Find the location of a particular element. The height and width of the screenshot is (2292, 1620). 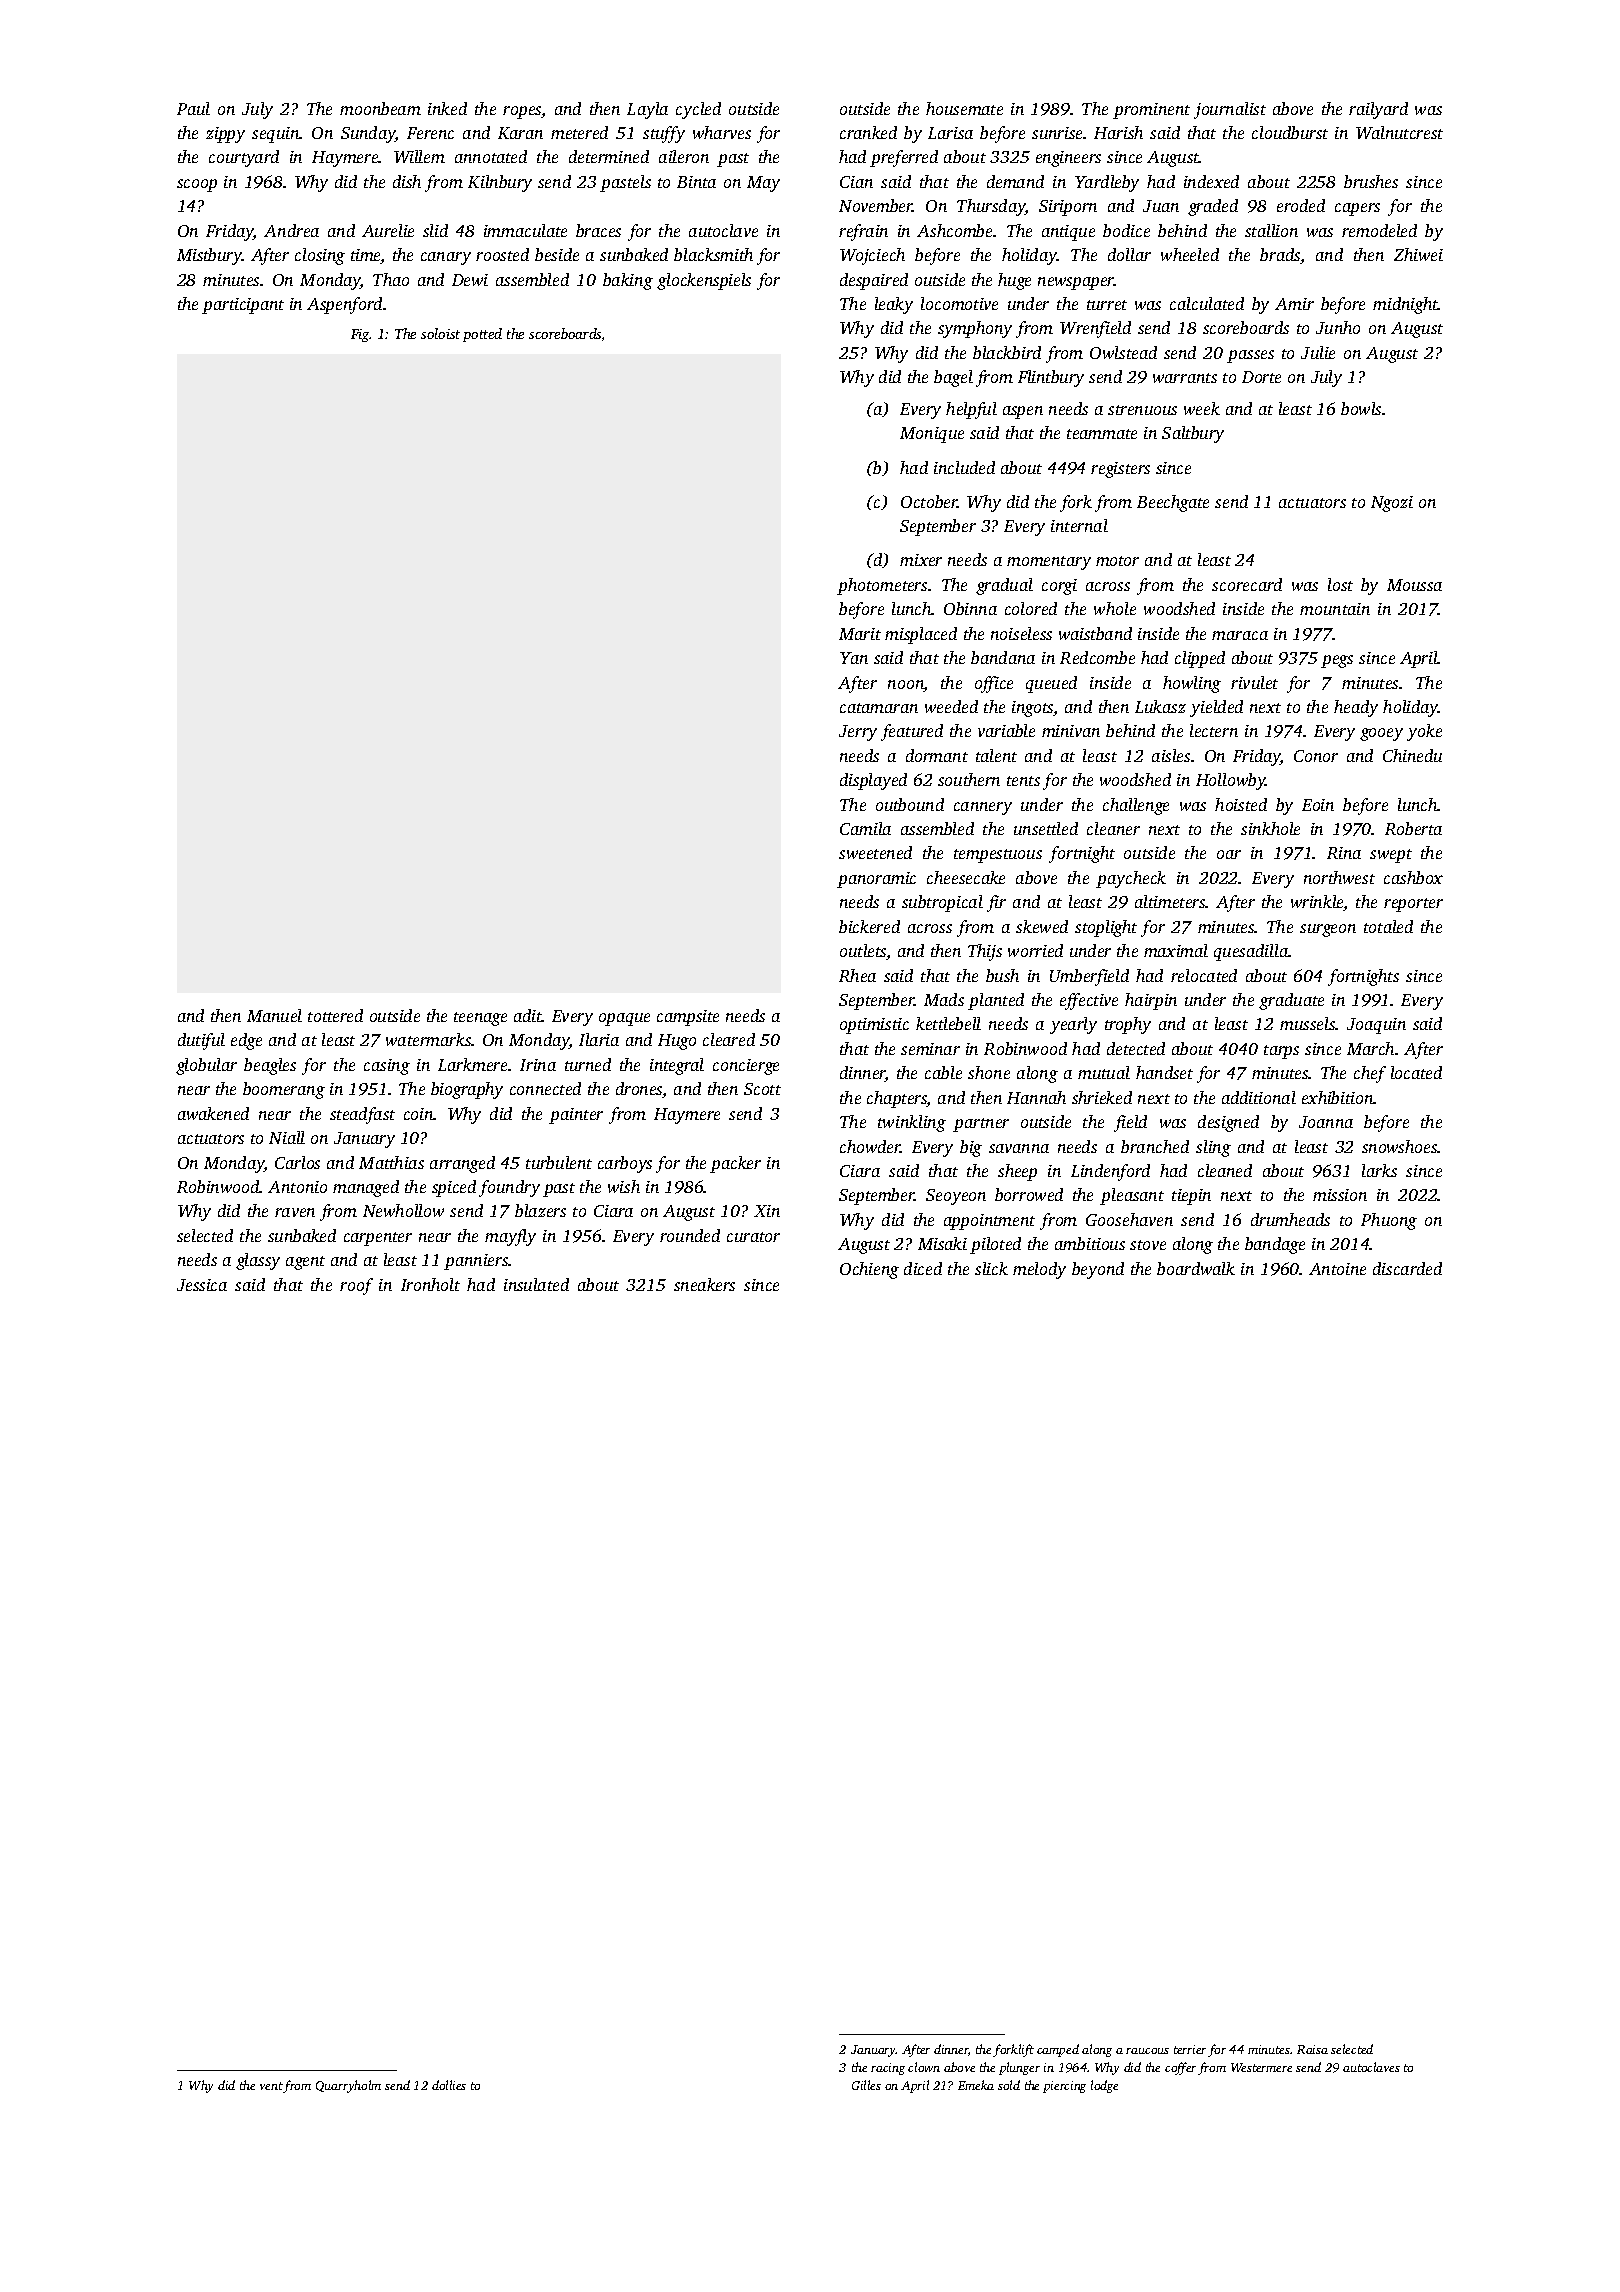

insulated is located at coordinates (536, 1284).
